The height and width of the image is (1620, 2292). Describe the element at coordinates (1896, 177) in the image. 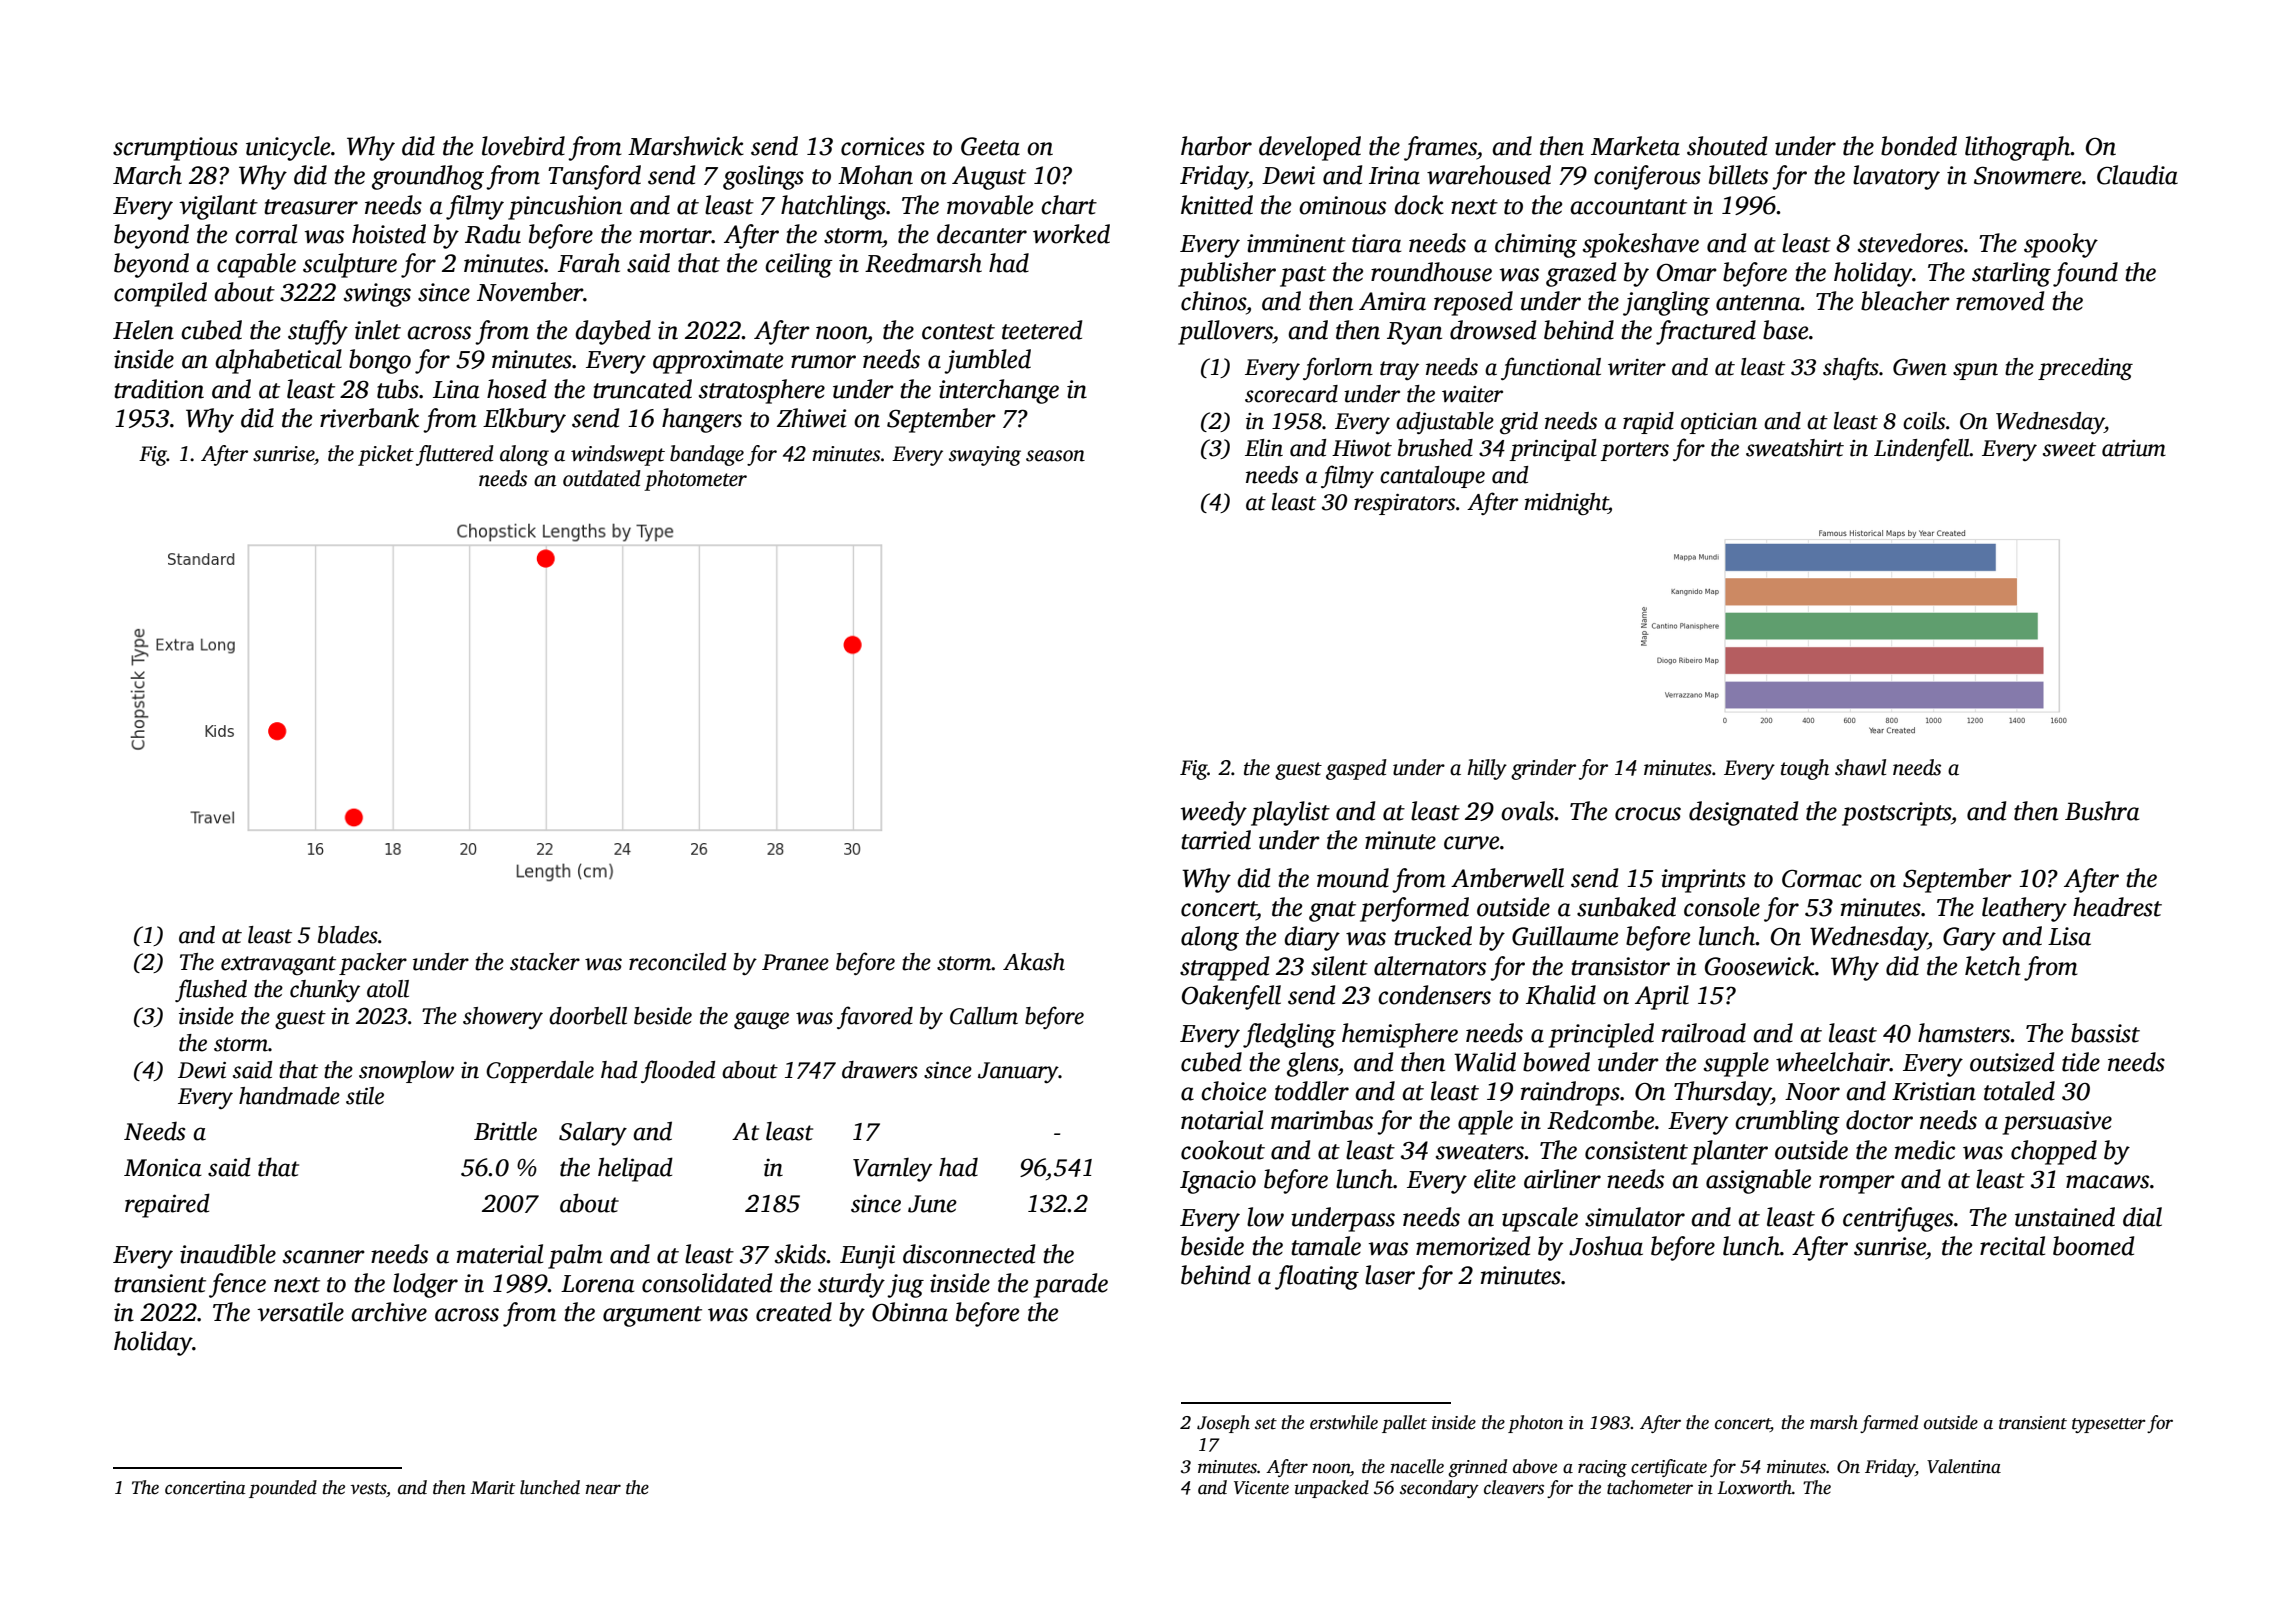

I see `lavatory` at that location.
